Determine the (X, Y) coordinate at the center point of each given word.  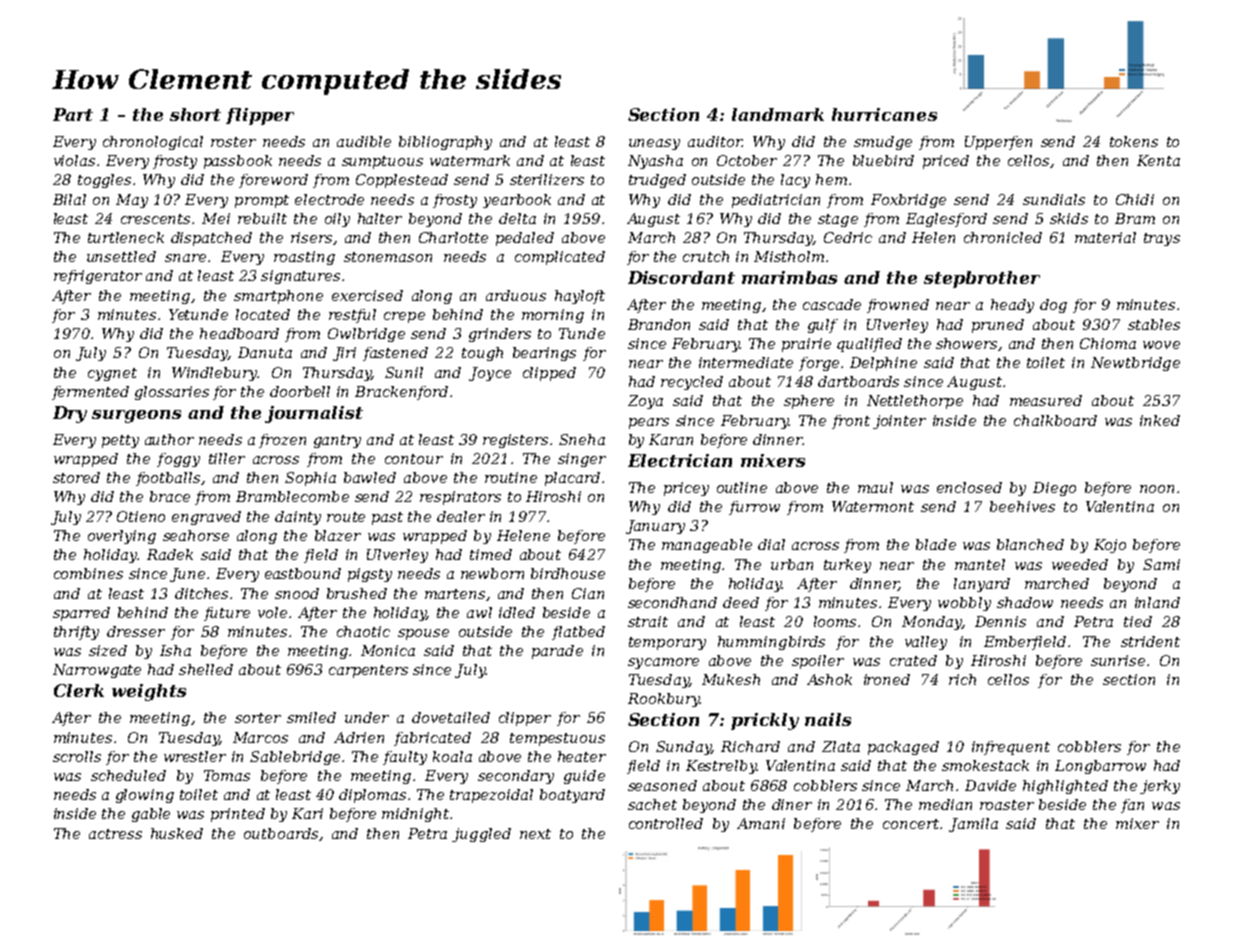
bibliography (445, 143)
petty (120, 441)
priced (946, 162)
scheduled (128, 775)
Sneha (582, 439)
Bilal (69, 199)
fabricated (432, 739)
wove (1161, 345)
